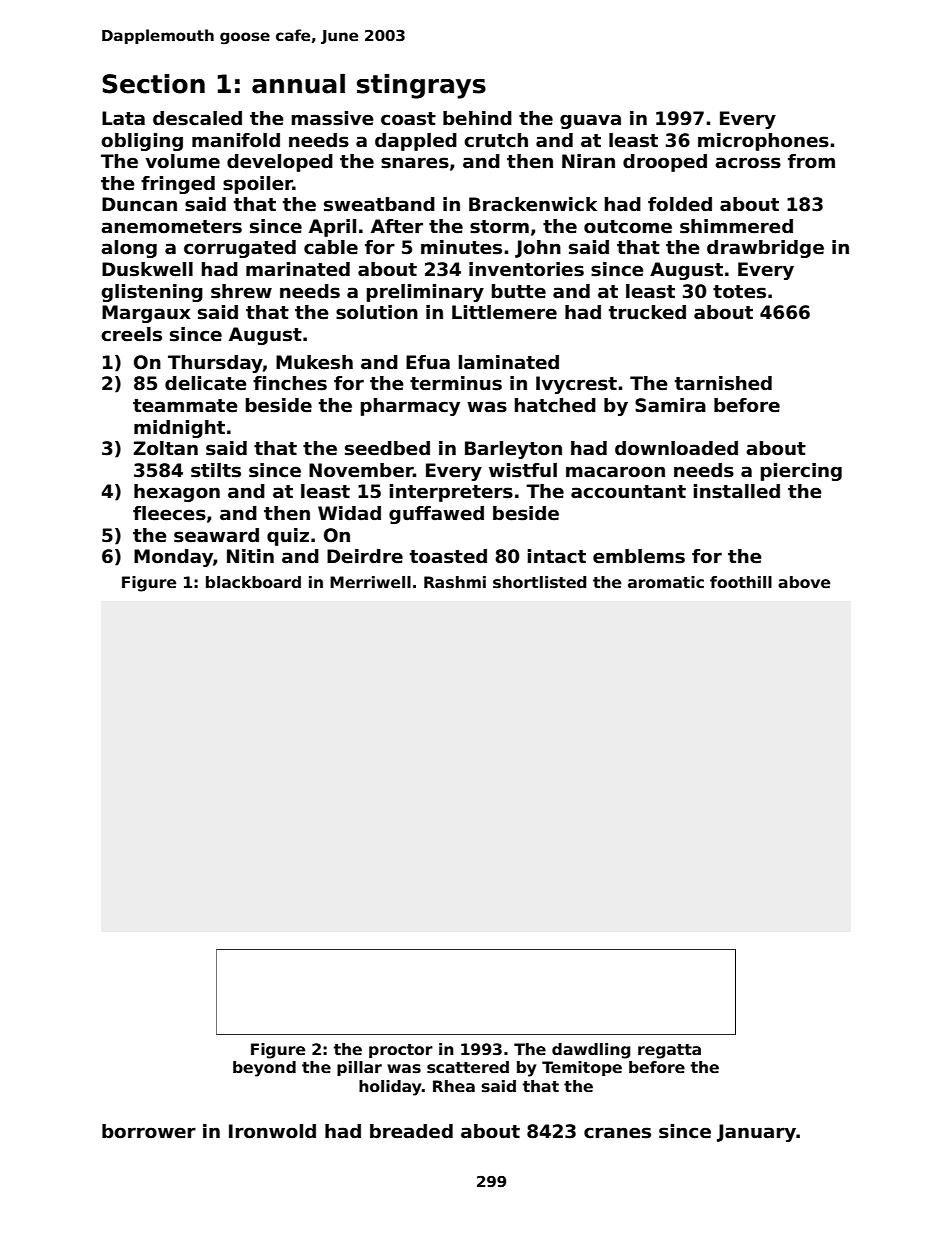 Image resolution: width=952 pixels, height=1233 pixels. What do you see at coordinates (264, 1069) in the screenshot?
I see `beyond` at bounding box center [264, 1069].
